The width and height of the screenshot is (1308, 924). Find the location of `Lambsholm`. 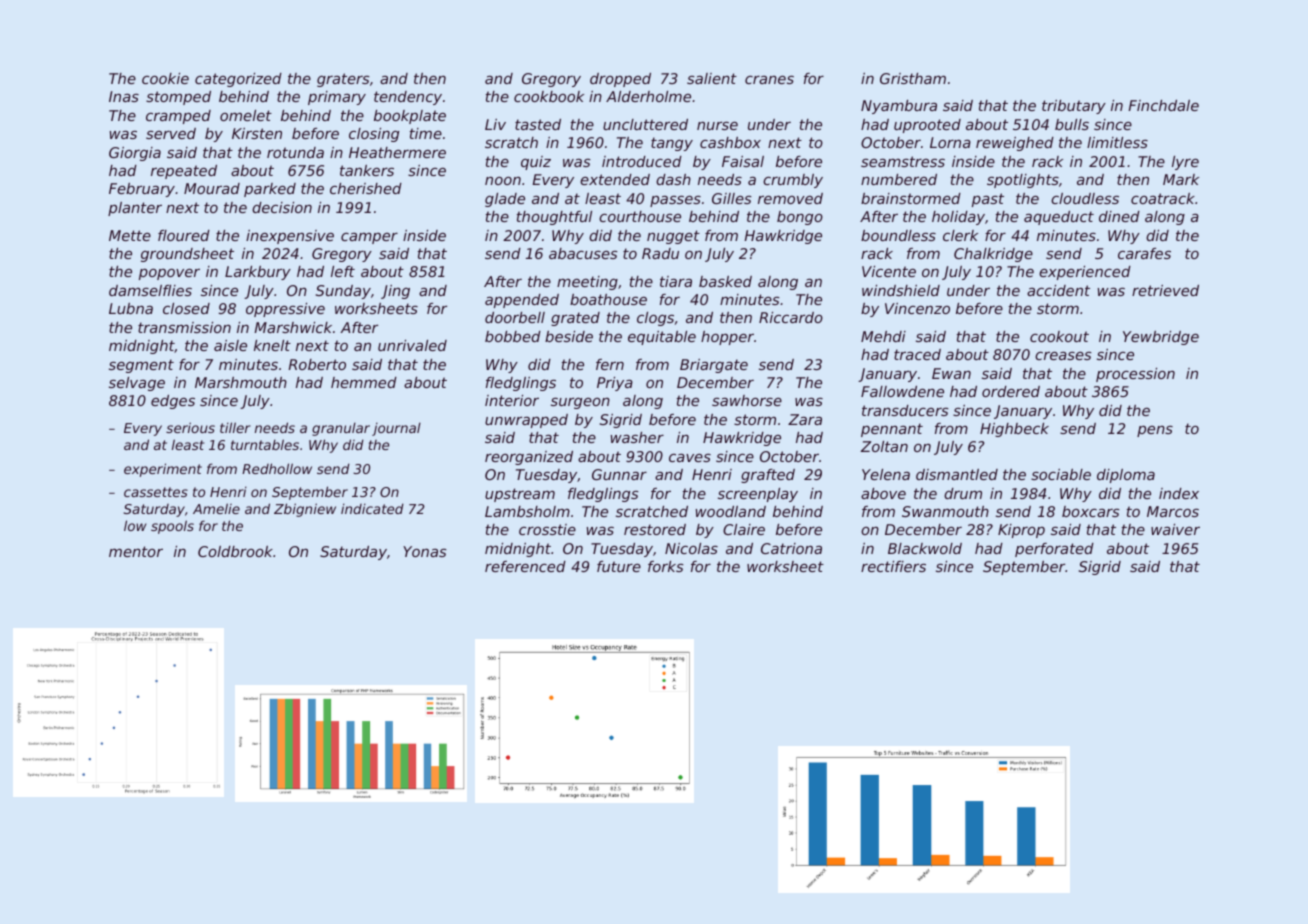

Lambsholm is located at coordinates (527, 511).
